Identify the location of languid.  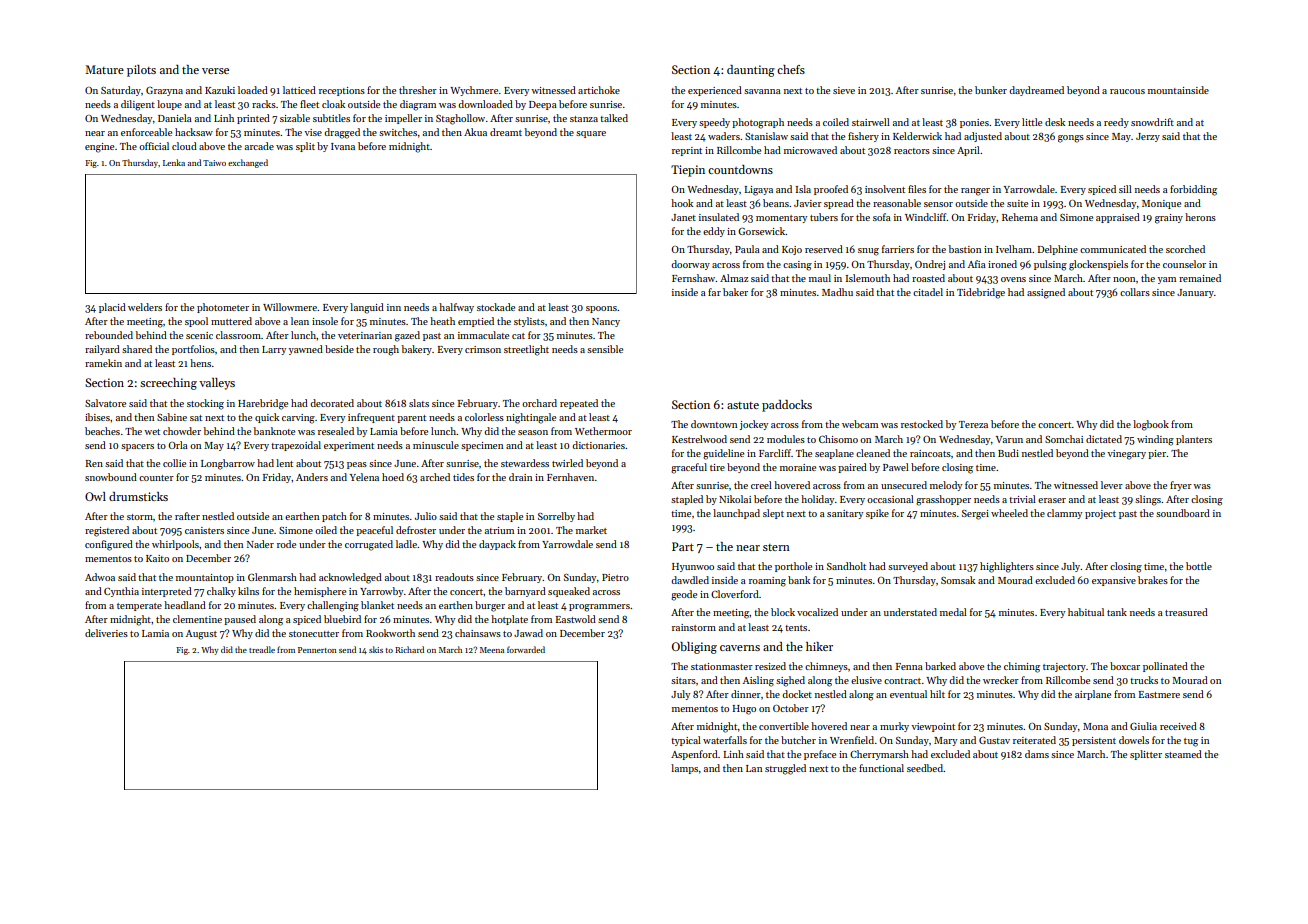
(367, 308).
